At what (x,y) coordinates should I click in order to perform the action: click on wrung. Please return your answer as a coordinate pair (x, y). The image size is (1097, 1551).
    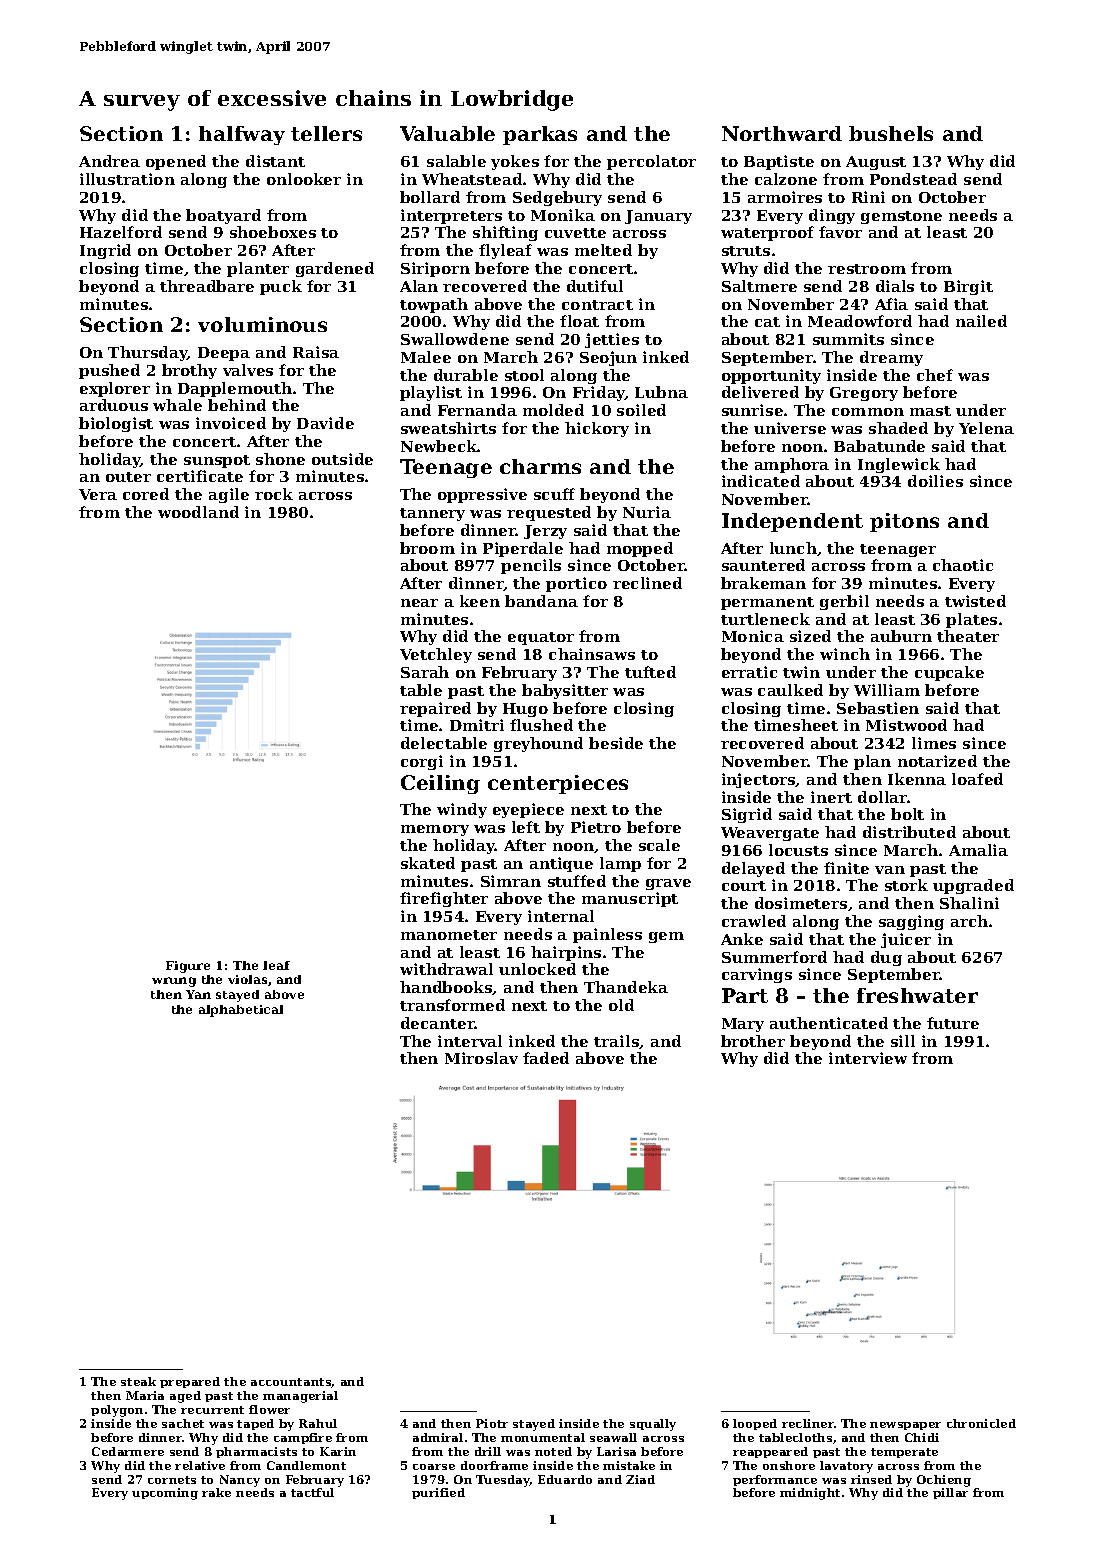
    Looking at the image, I should click on (174, 982).
